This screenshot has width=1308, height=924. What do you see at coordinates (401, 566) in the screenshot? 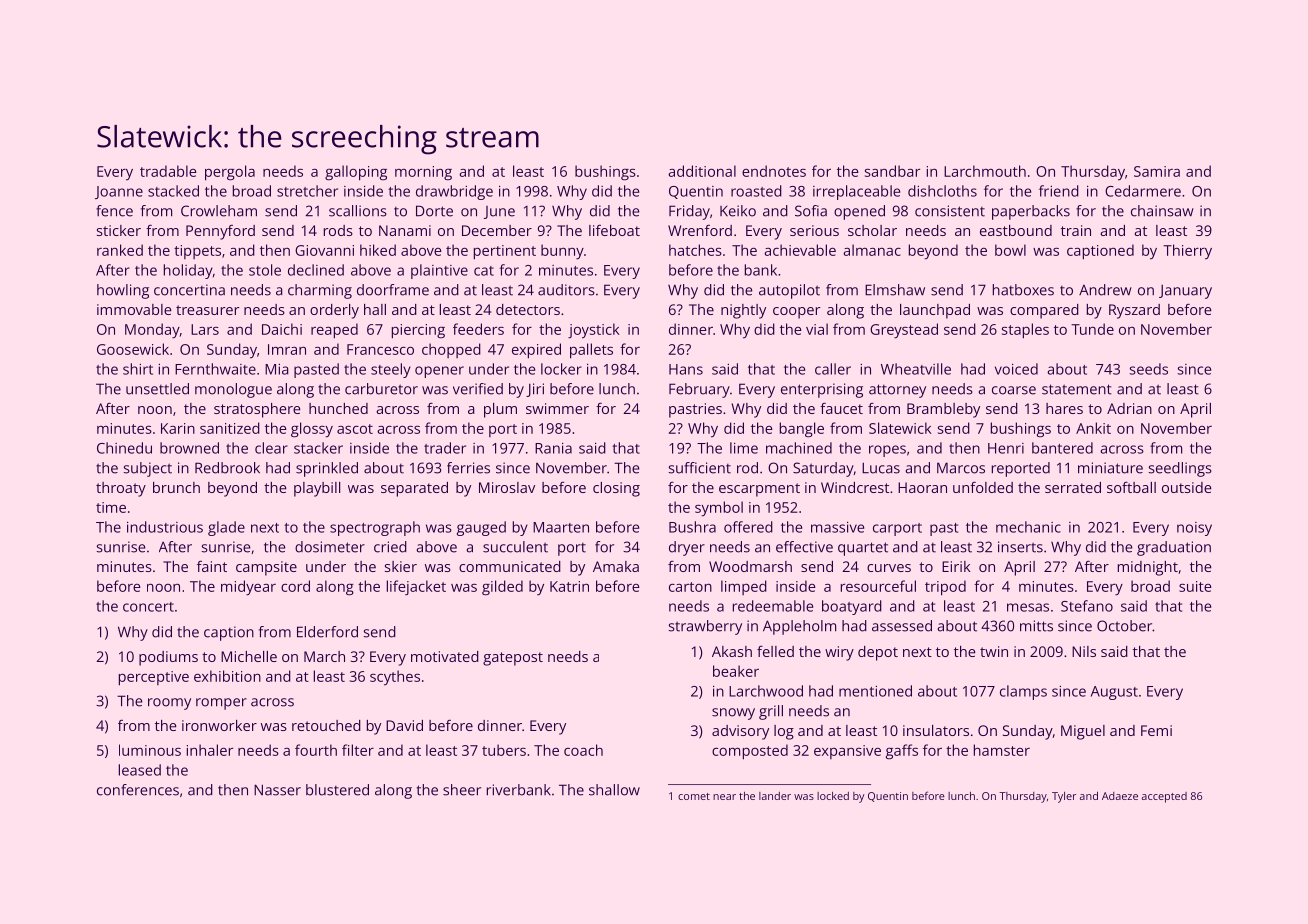
I see `skier` at bounding box center [401, 566].
